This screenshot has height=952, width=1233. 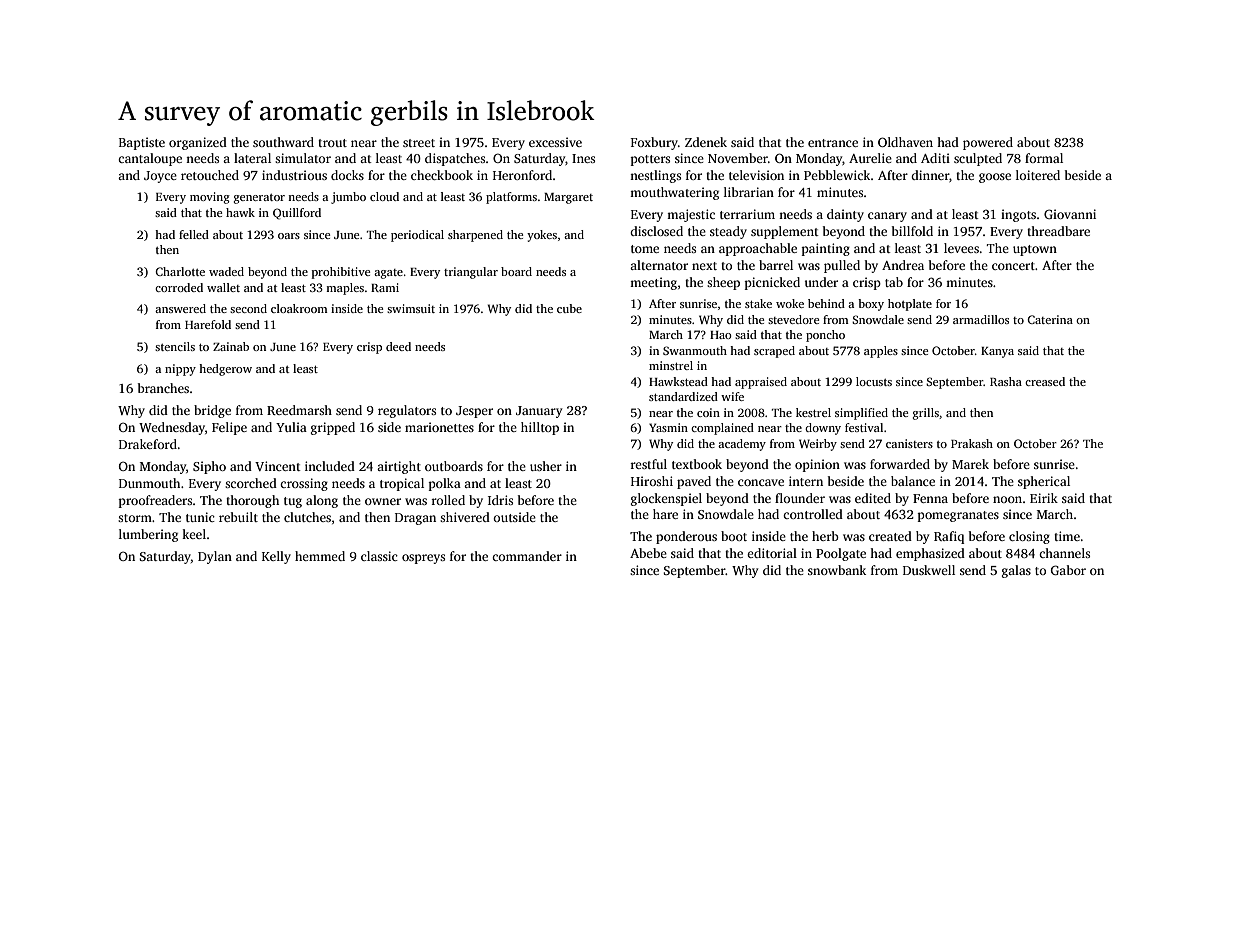 I want to click on loitered, so click(x=1038, y=175).
